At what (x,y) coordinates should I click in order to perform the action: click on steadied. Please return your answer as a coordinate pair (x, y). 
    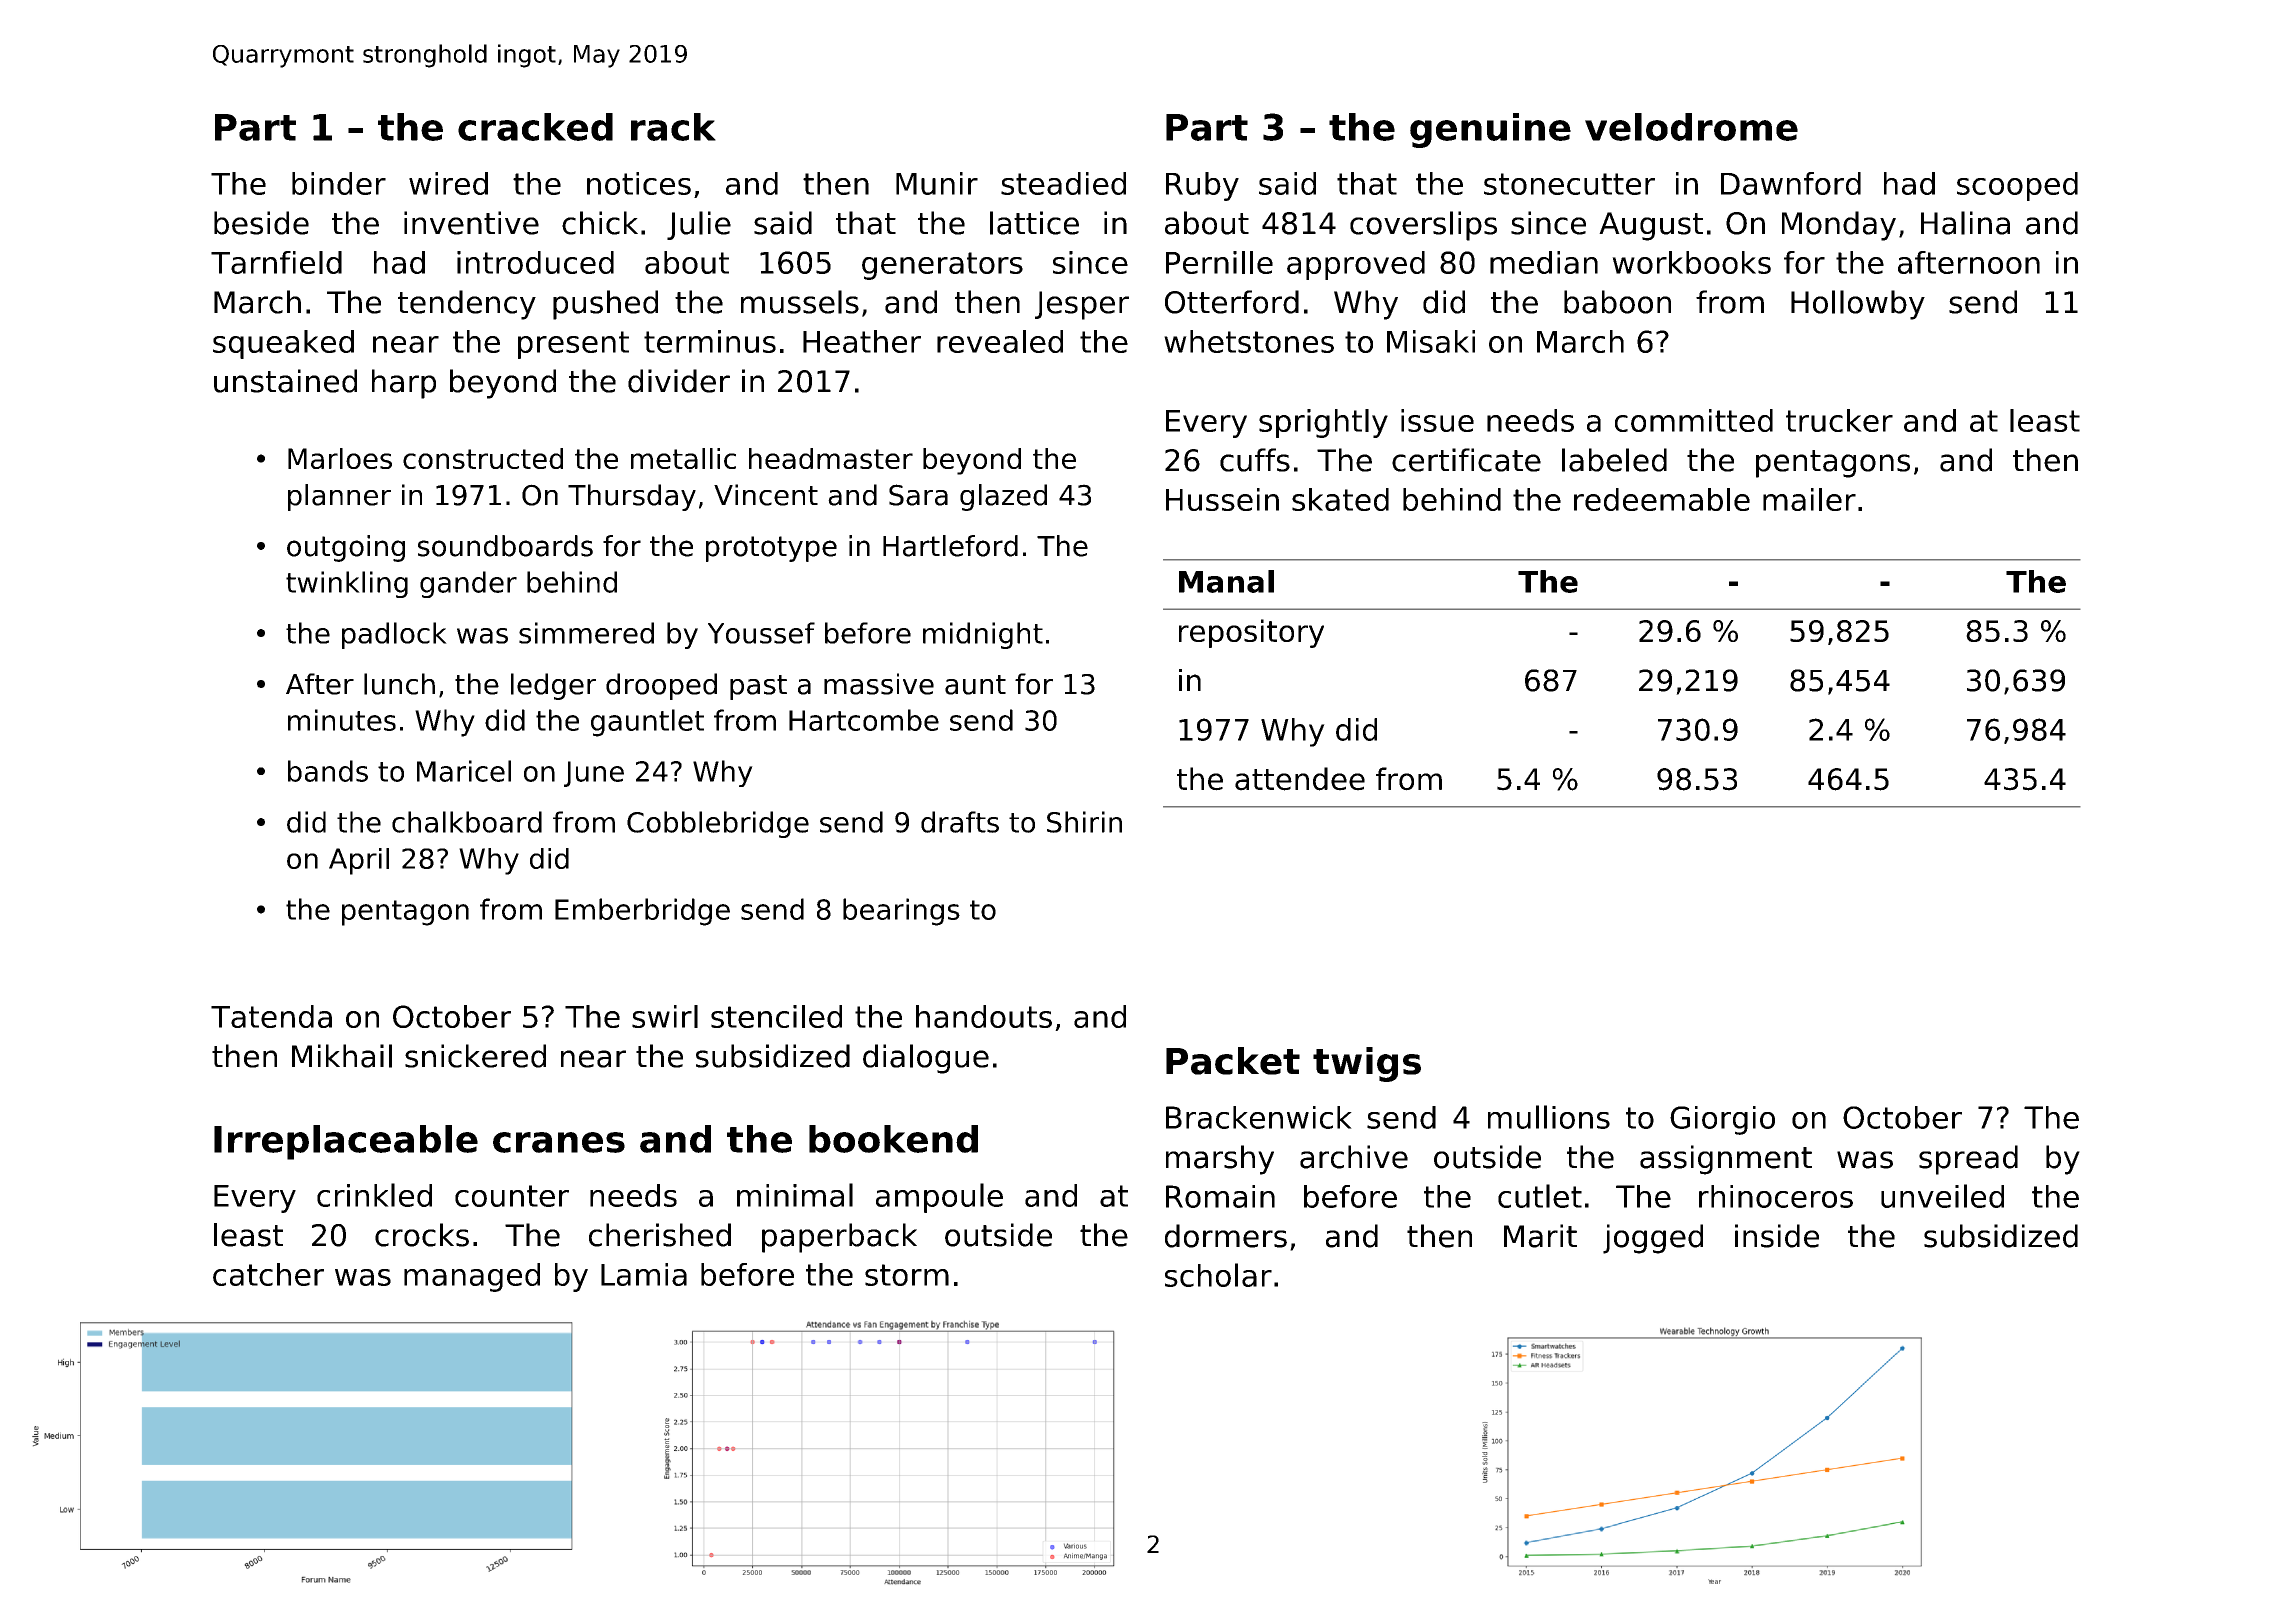
    Looking at the image, I should click on (1063, 183).
